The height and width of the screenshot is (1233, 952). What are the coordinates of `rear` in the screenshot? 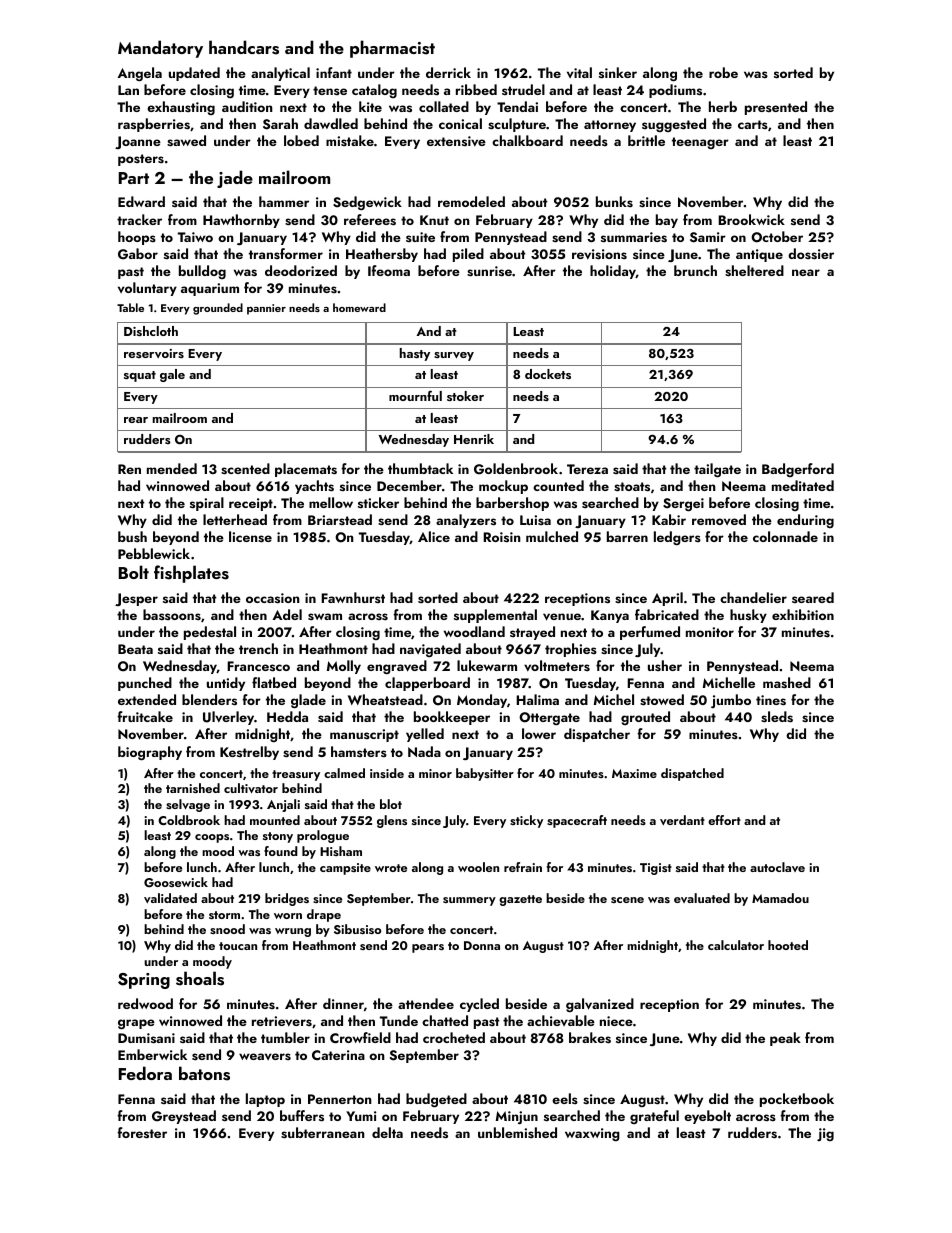 It's located at (136, 420).
